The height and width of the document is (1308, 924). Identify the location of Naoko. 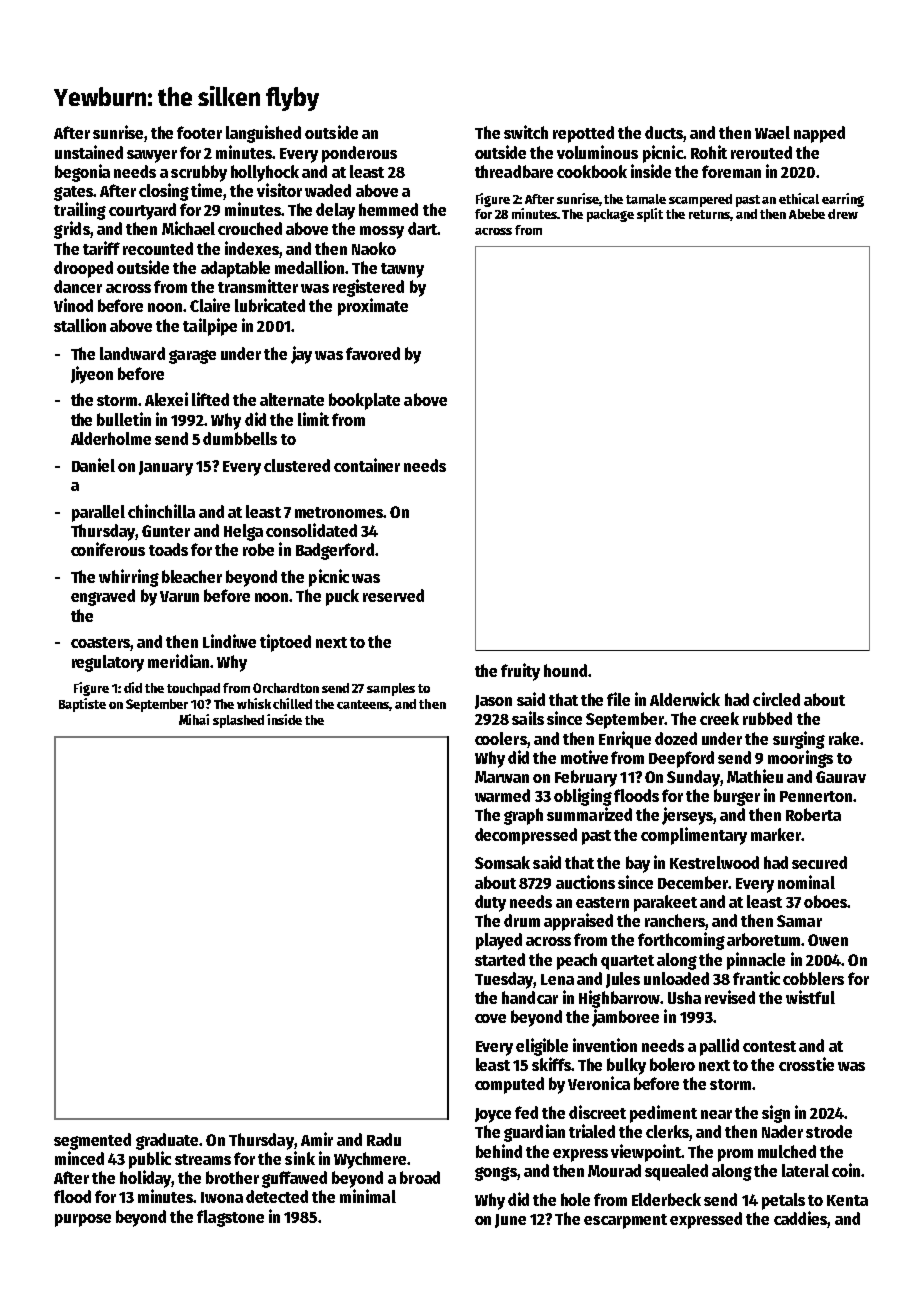
(374, 248).
